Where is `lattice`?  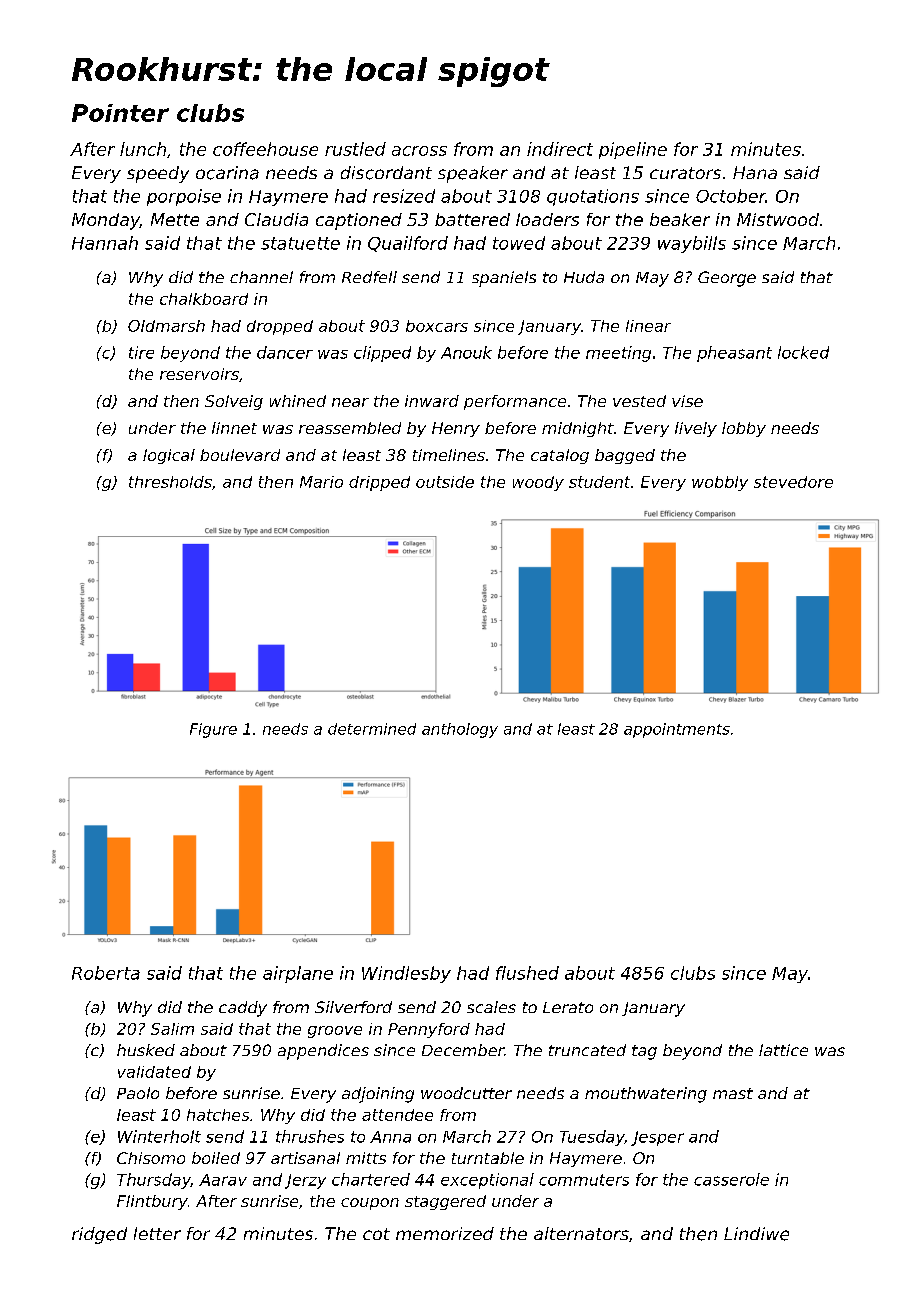
lattice is located at coordinates (783, 1050).
